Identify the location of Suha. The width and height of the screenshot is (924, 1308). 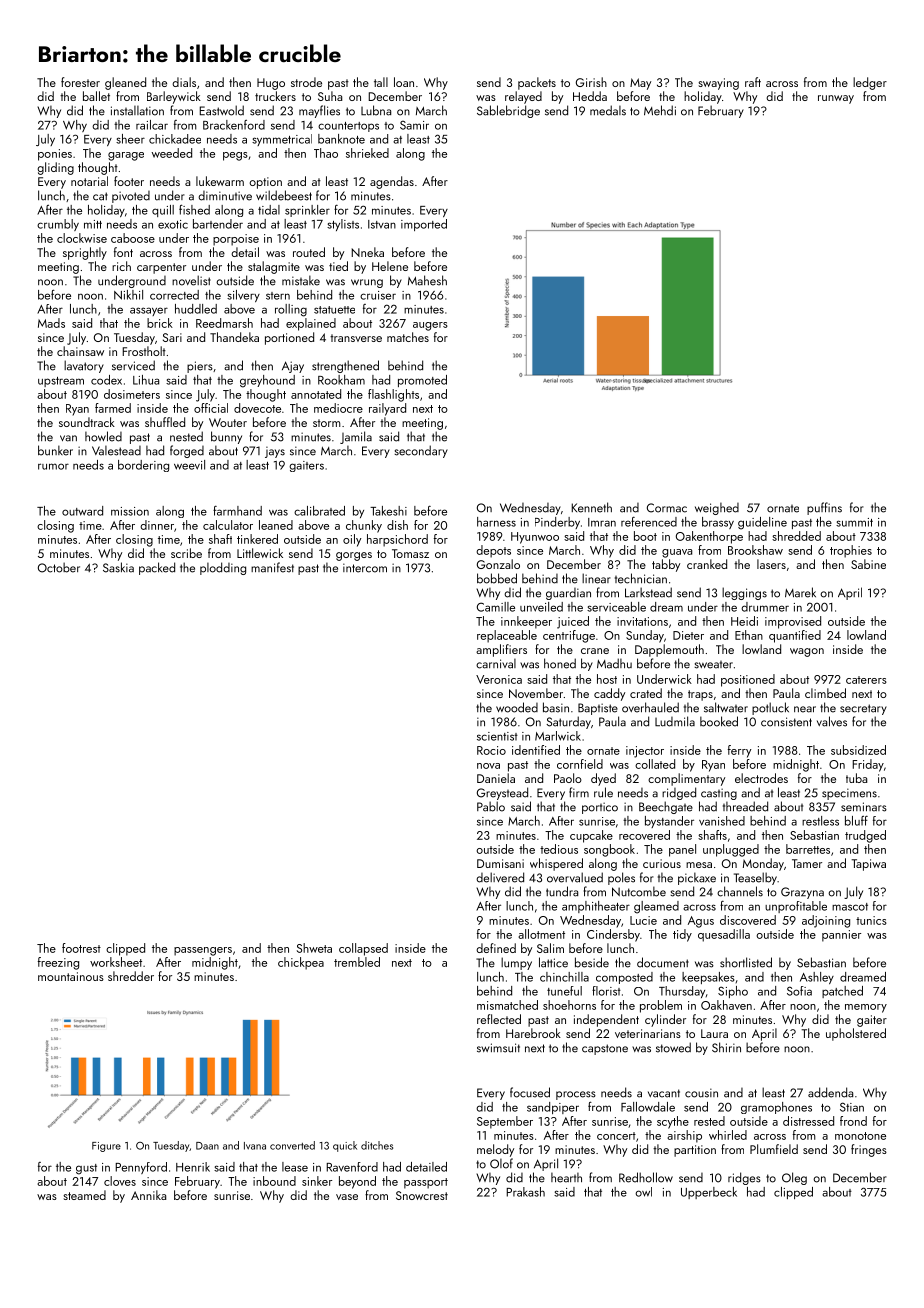
(330, 96).
